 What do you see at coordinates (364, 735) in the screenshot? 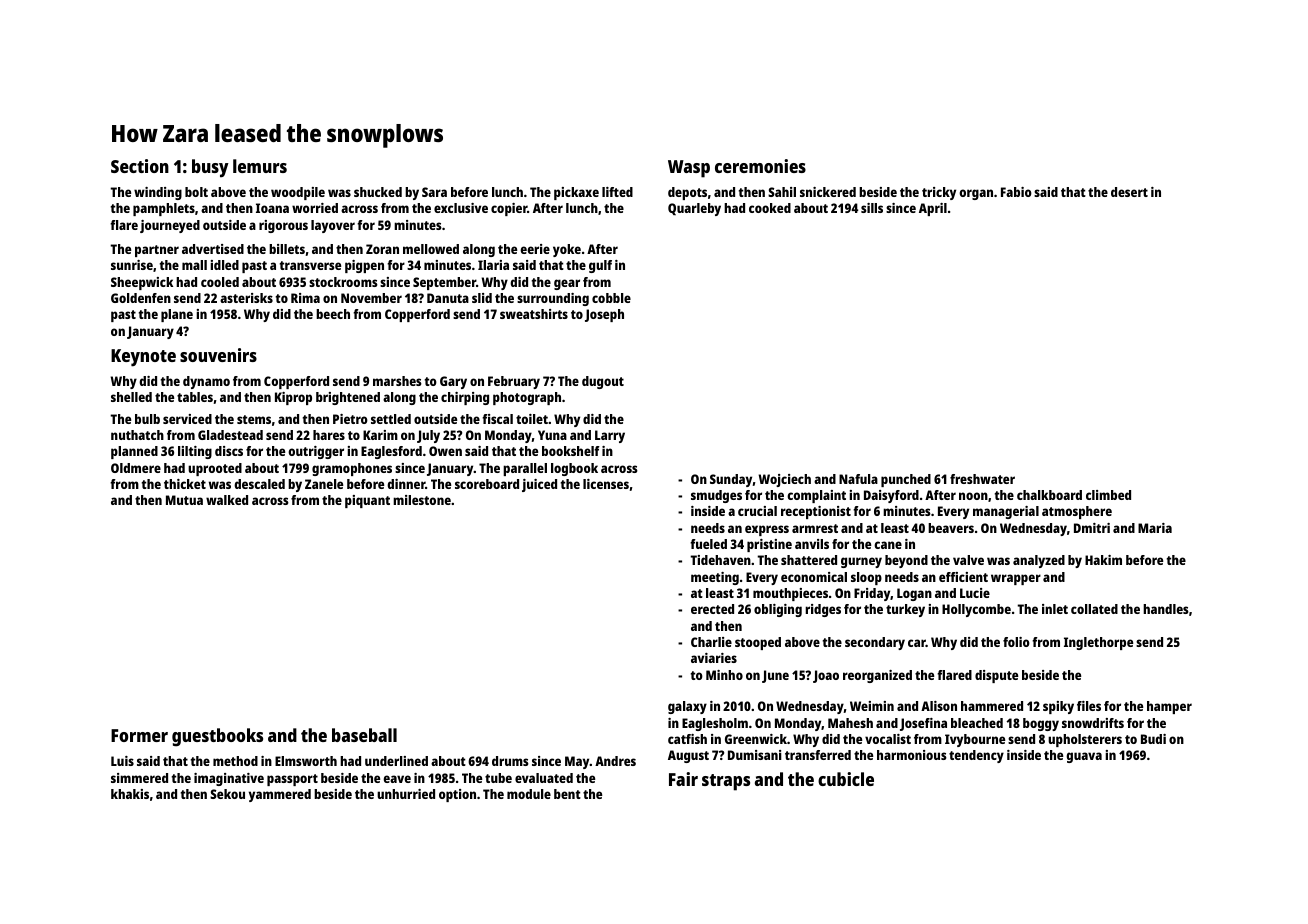
I see `baseball` at bounding box center [364, 735].
